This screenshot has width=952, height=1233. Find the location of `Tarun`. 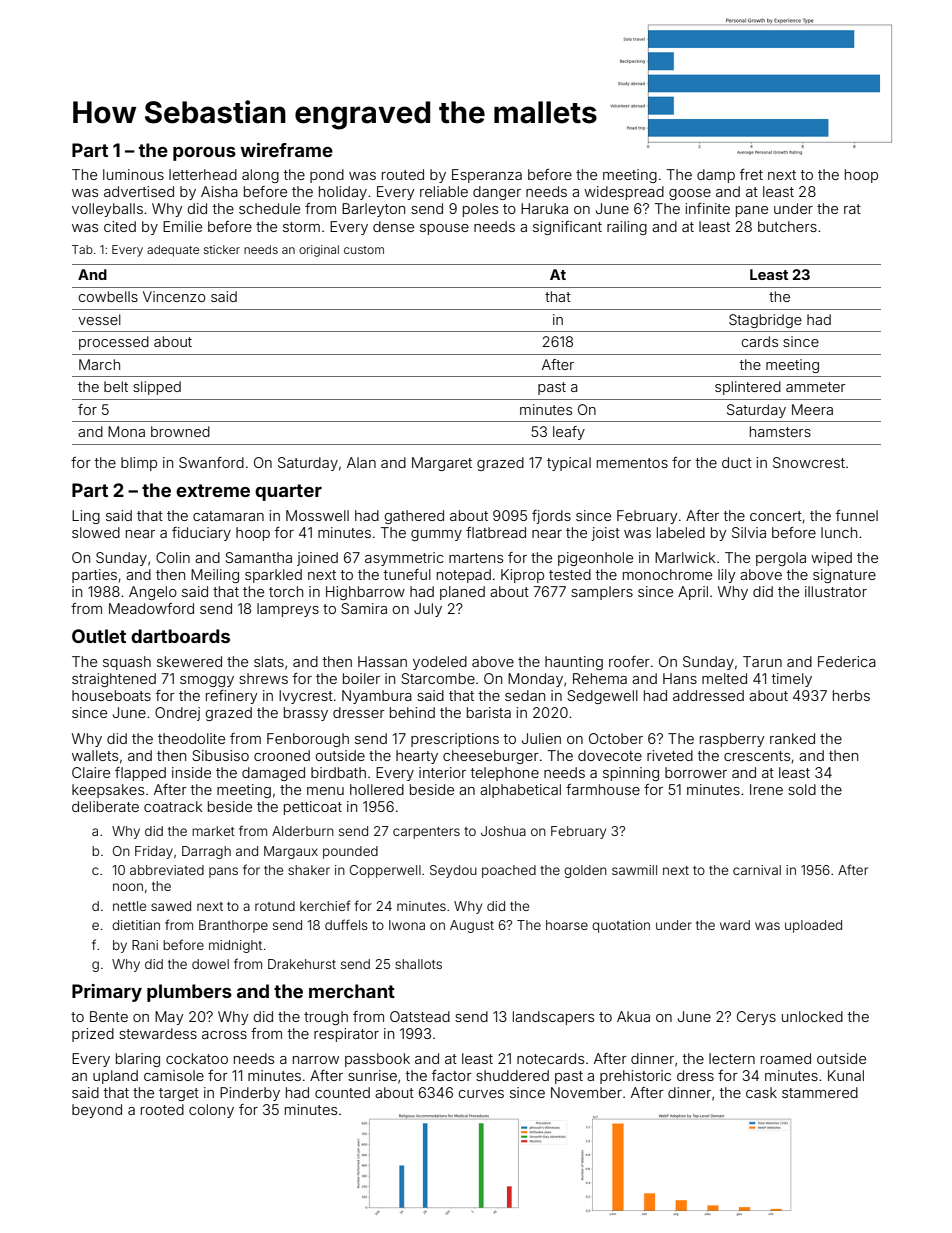

Tarun is located at coordinates (762, 661).
